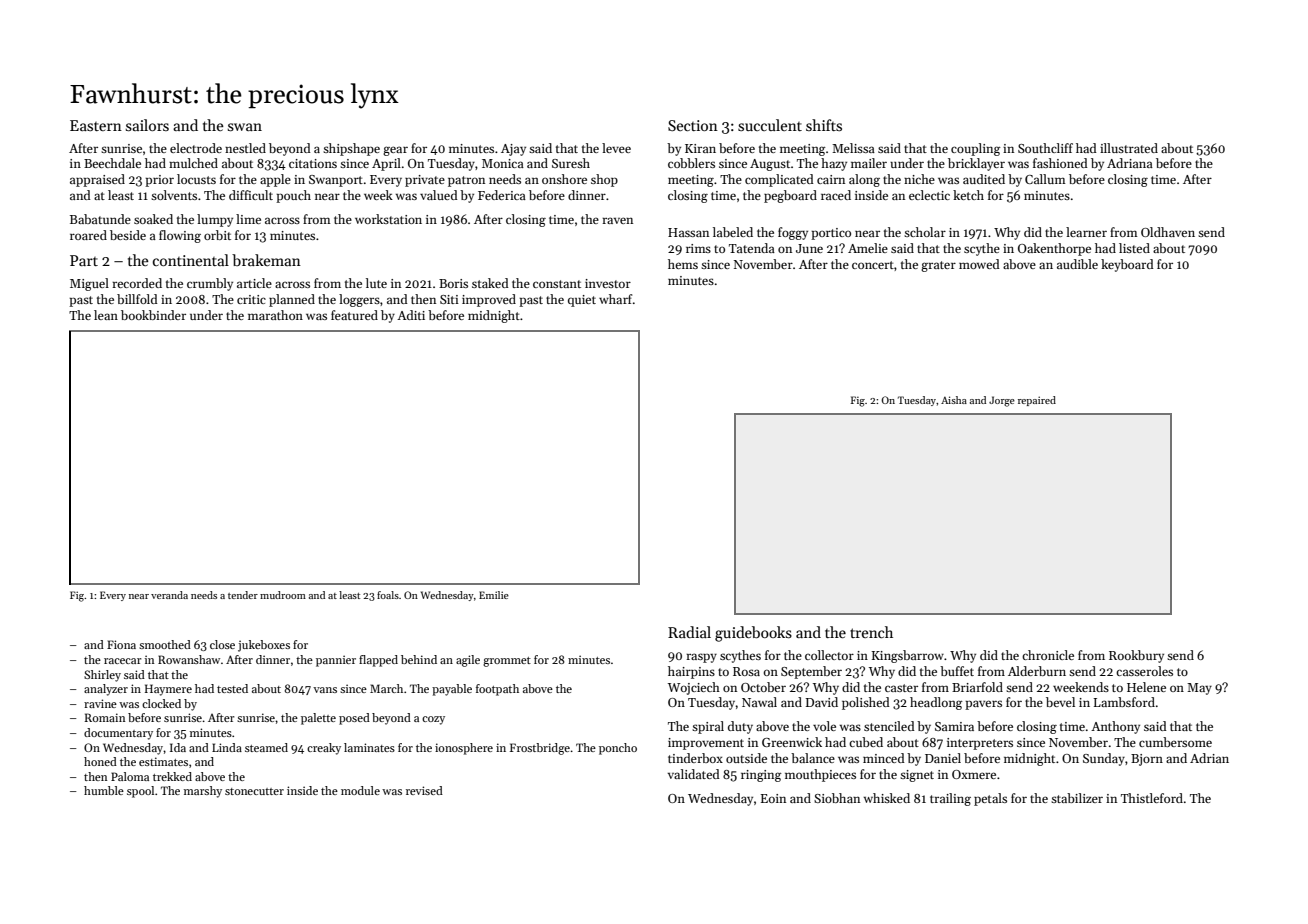 The image size is (1308, 924). What do you see at coordinates (147, 125) in the image?
I see `sailors` at bounding box center [147, 125].
